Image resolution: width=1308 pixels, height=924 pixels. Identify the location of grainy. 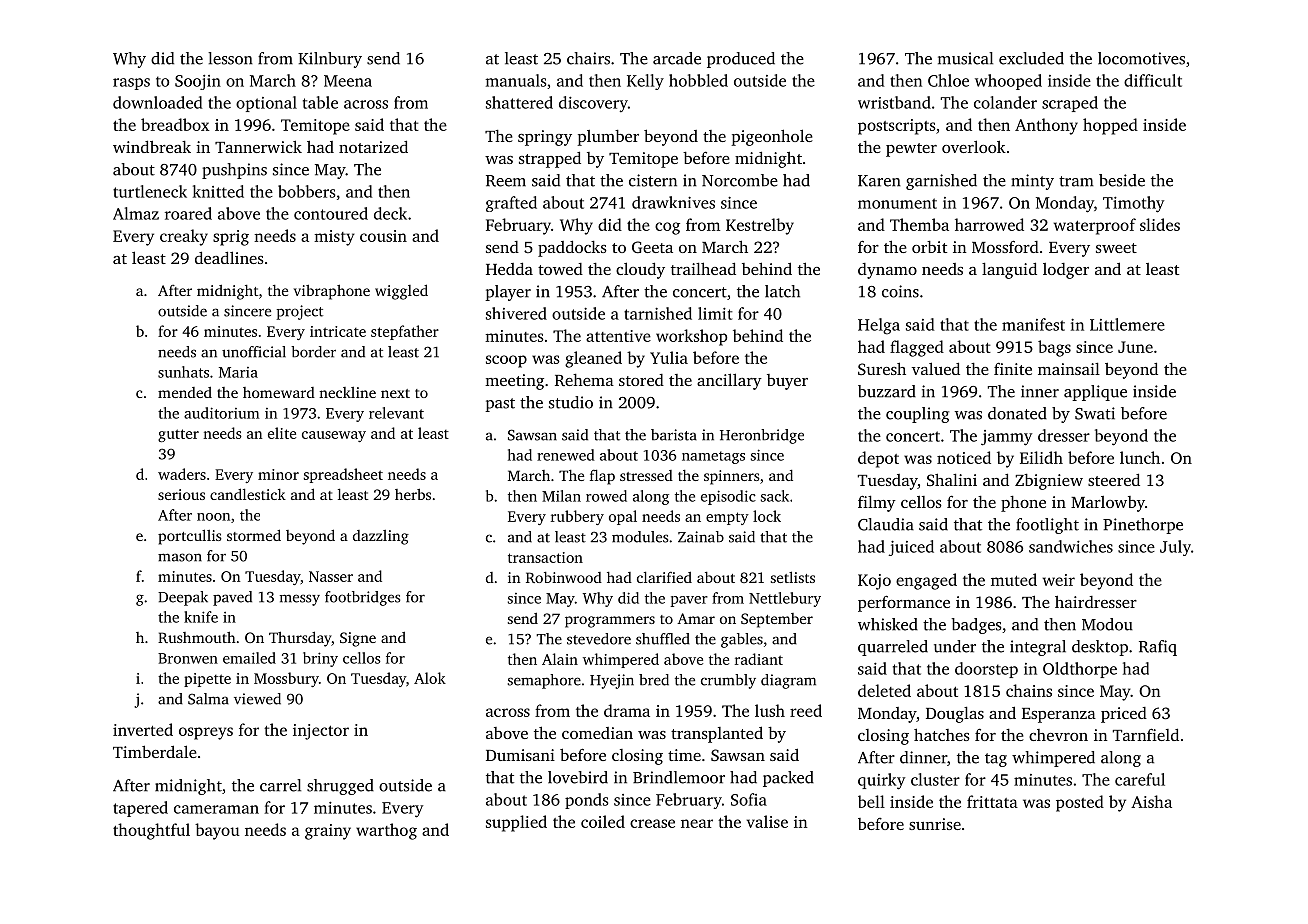
(328, 832).
